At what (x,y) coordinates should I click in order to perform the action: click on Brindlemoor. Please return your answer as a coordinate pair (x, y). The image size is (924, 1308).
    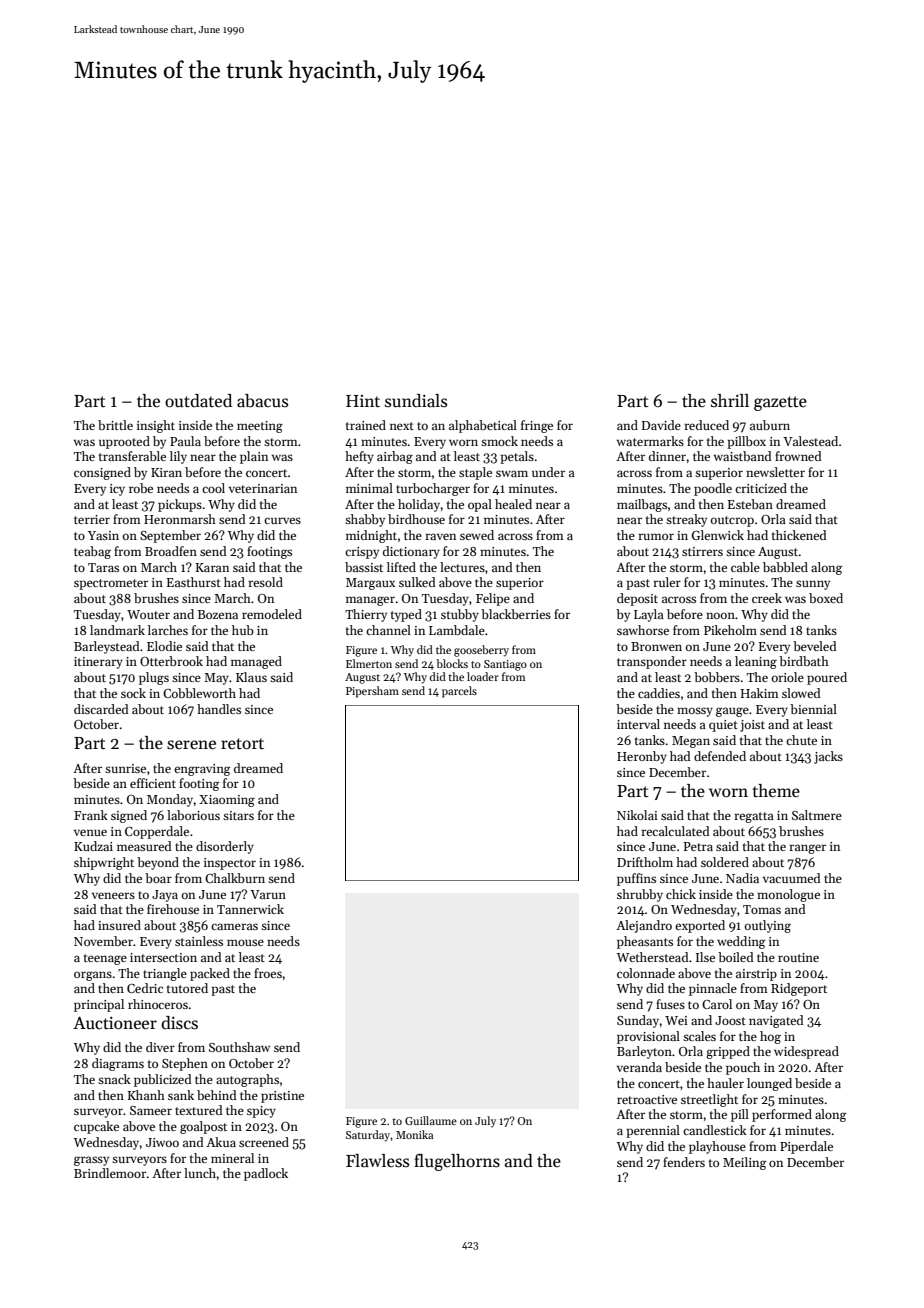
    Looking at the image, I should click on (110, 1173).
